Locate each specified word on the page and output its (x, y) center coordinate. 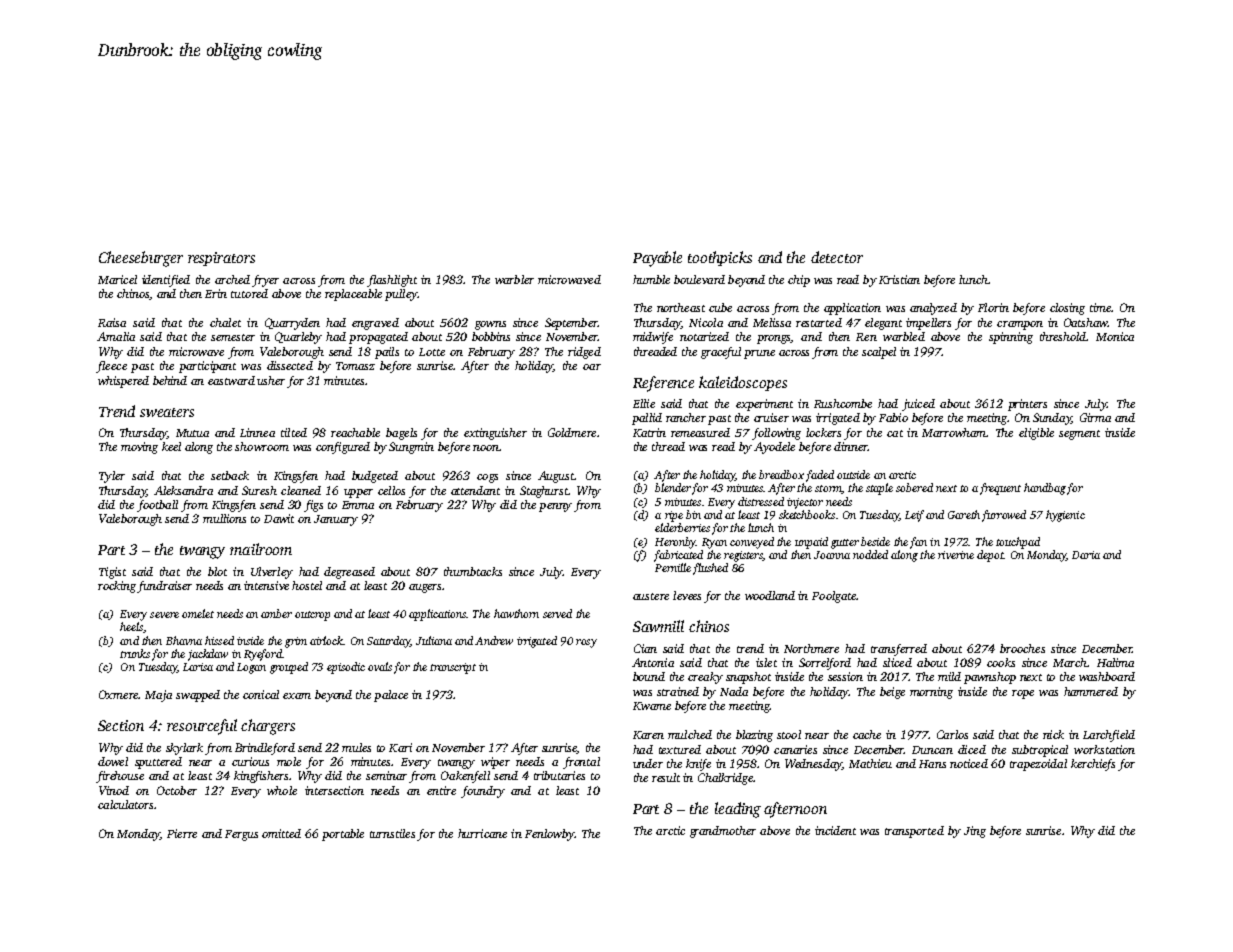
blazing (754, 736)
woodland (770, 595)
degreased (349, 573)
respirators (221, 259)
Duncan (932, 750)
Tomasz (355, 366)
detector (837, 257)
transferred (899, 650)
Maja (158, 696)
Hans (932, 764)
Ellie (644, 403)
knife (698, 765)
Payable (657, 259)
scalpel (879, 353)
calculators (125, 804)
